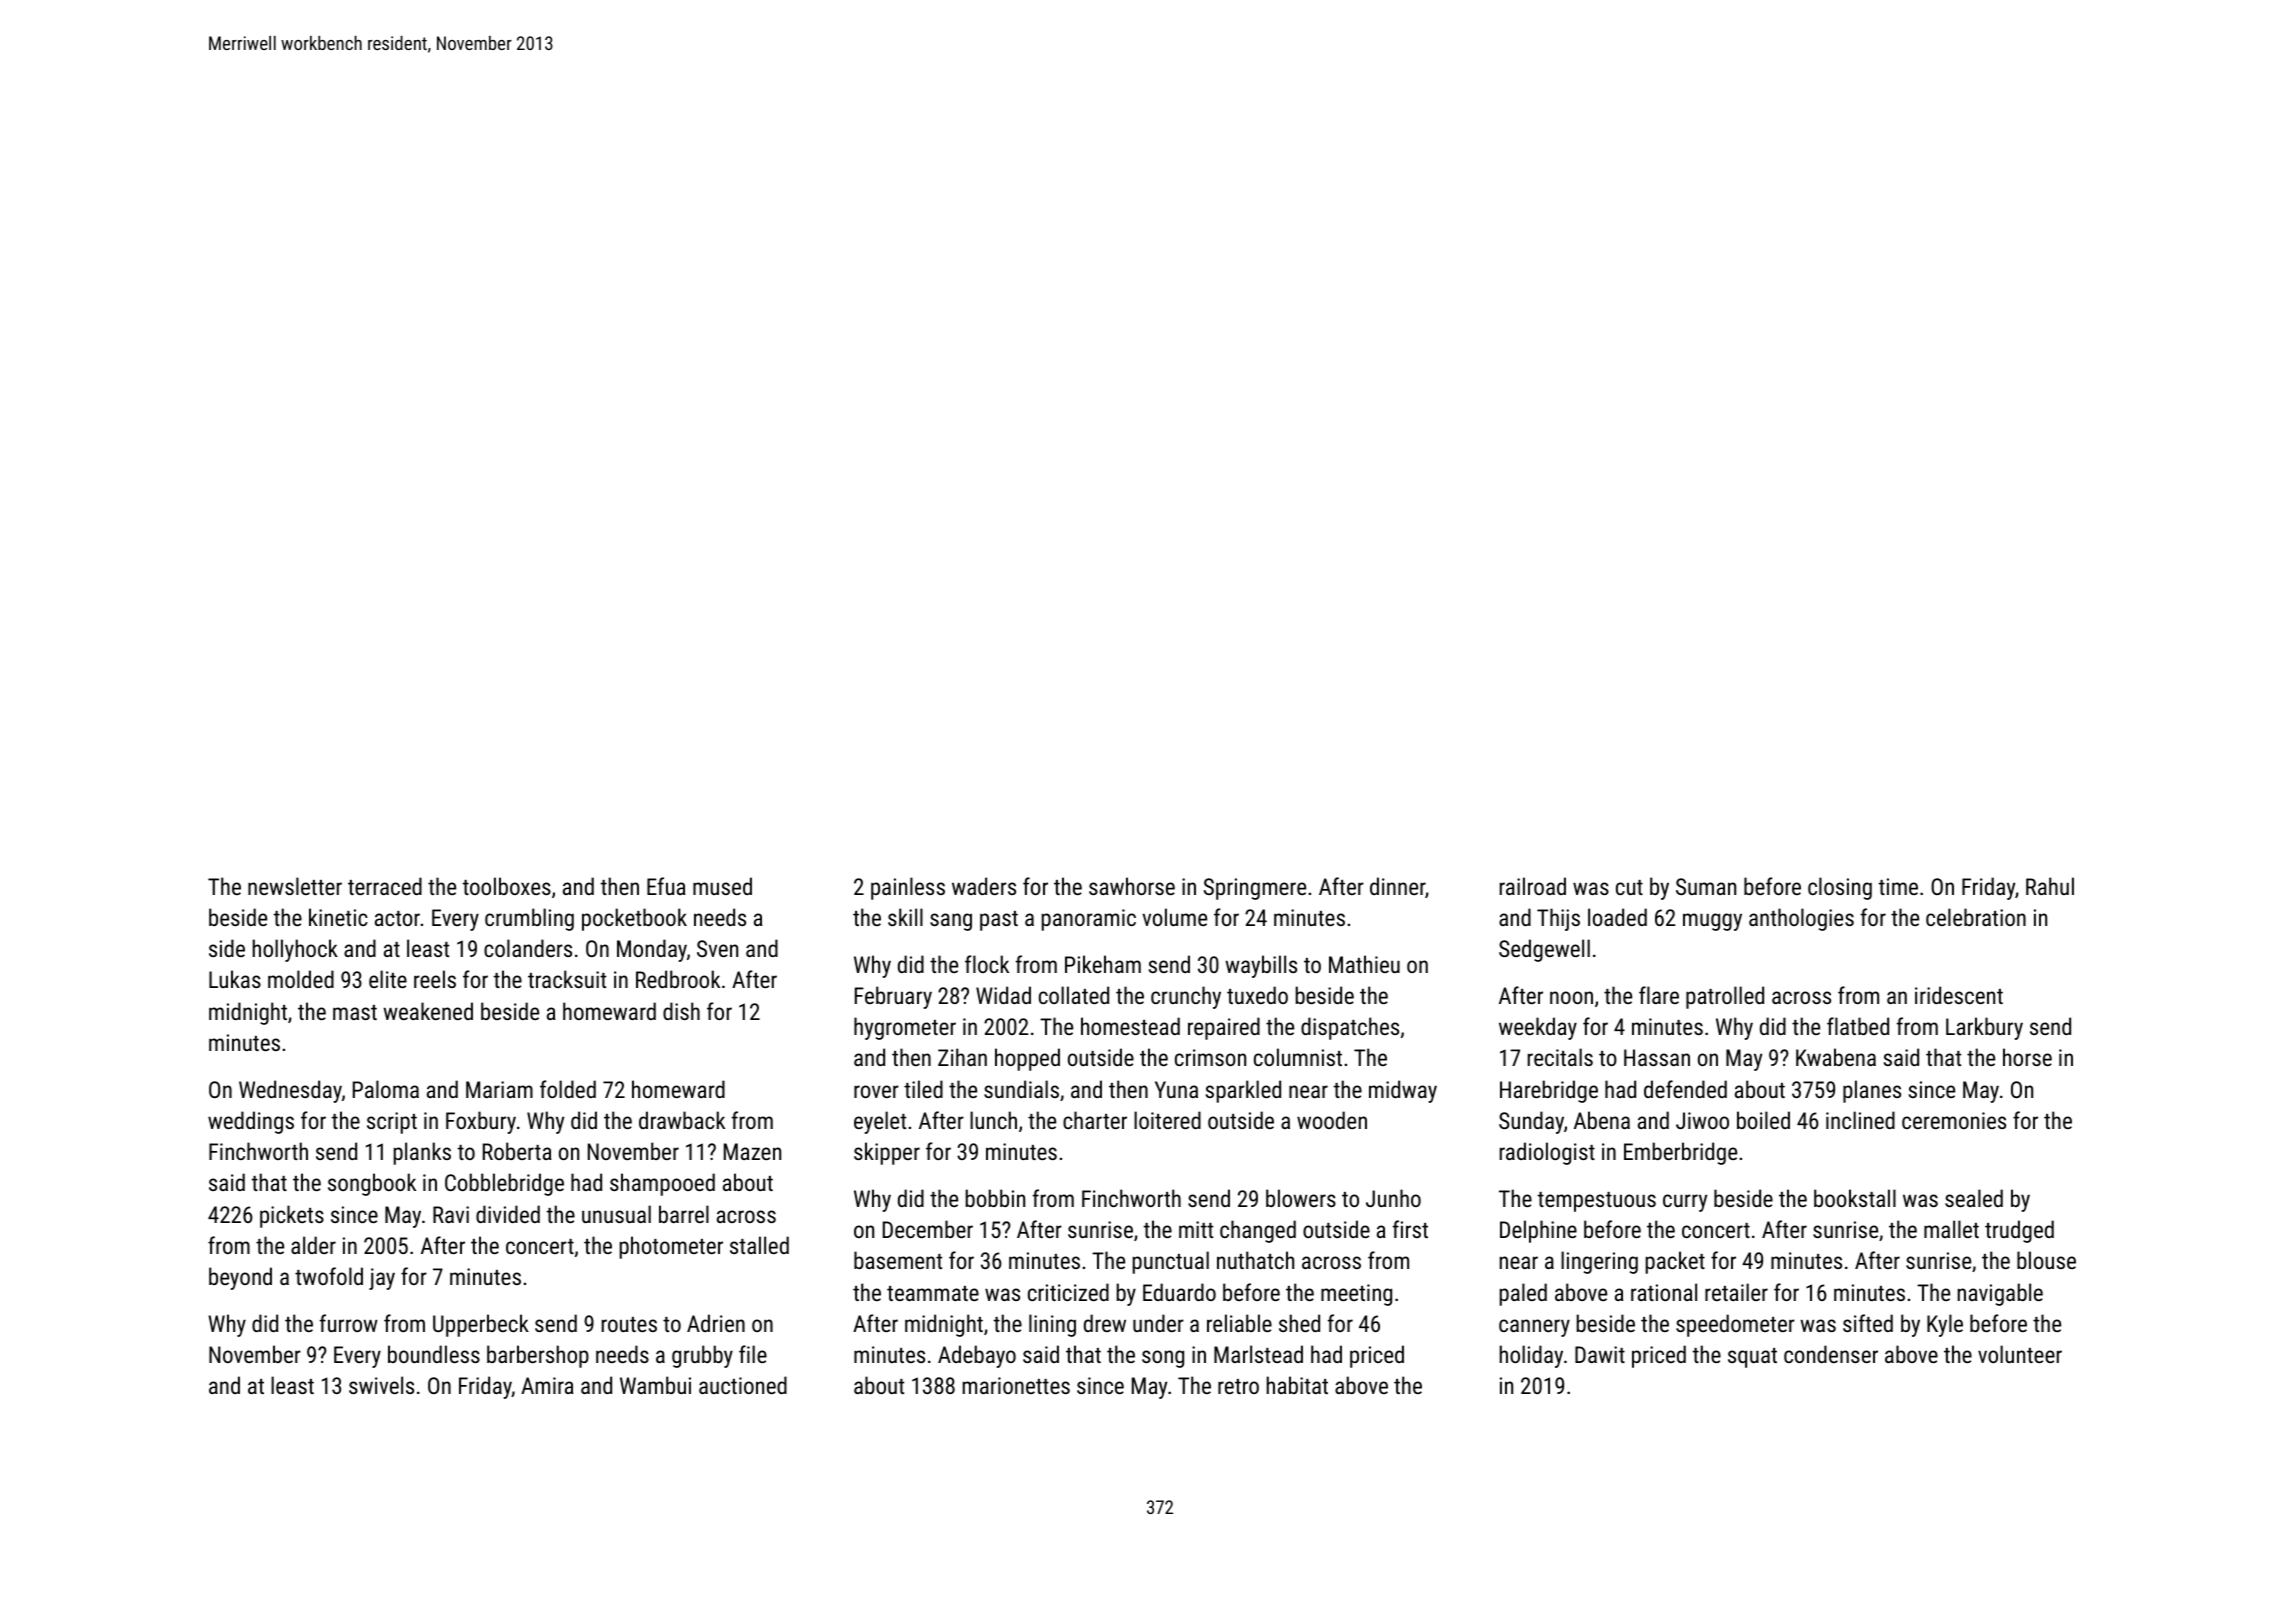  What do you see at coordinates (987, 964) in the image?
I see `flock` at bounding box center [987, 964].
